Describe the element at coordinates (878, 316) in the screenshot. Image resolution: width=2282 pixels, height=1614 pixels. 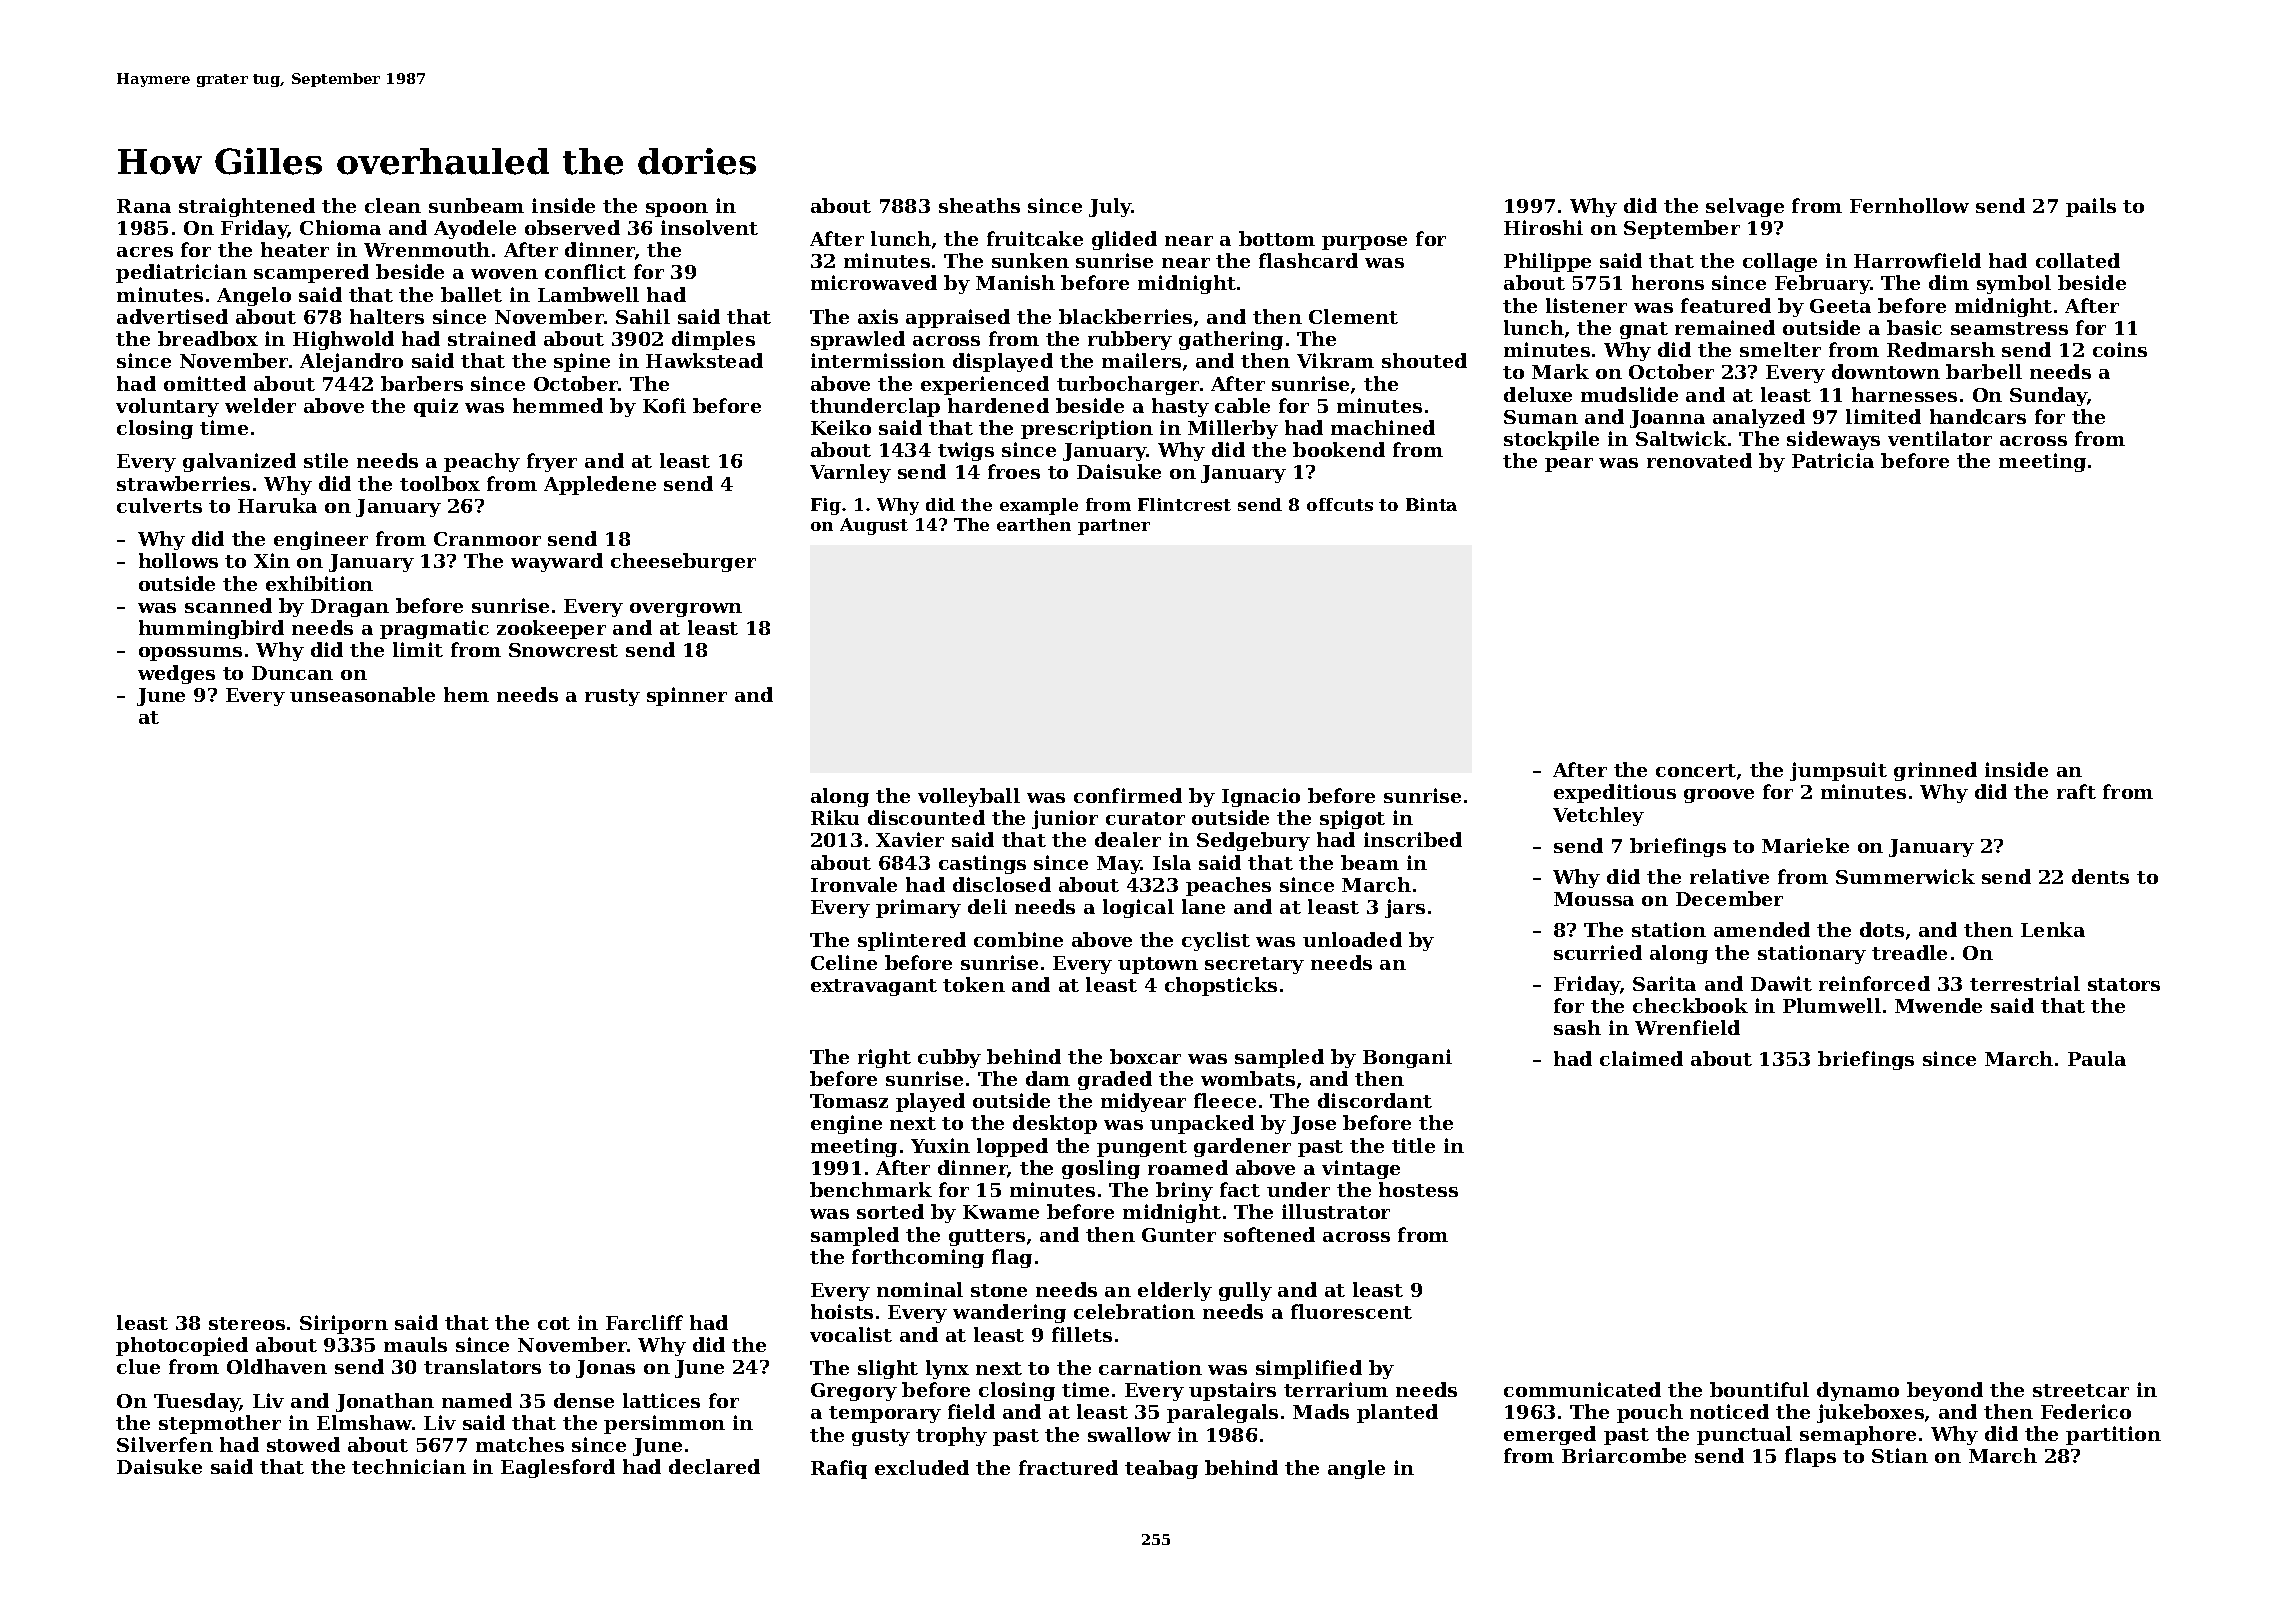
I see `axis` at that location.
